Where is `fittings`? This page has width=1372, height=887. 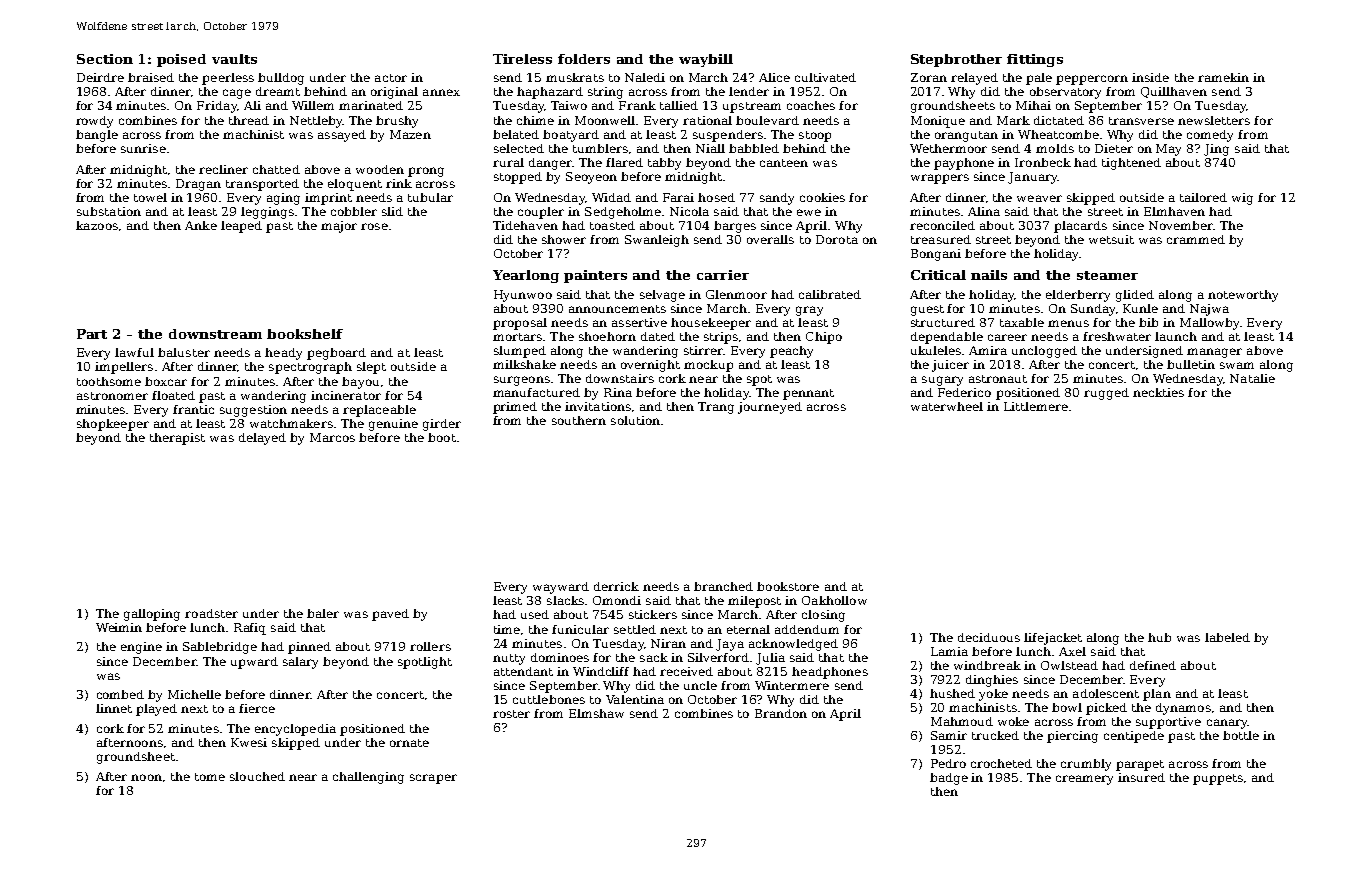
fittings is located at coordinates (1035, 60).
